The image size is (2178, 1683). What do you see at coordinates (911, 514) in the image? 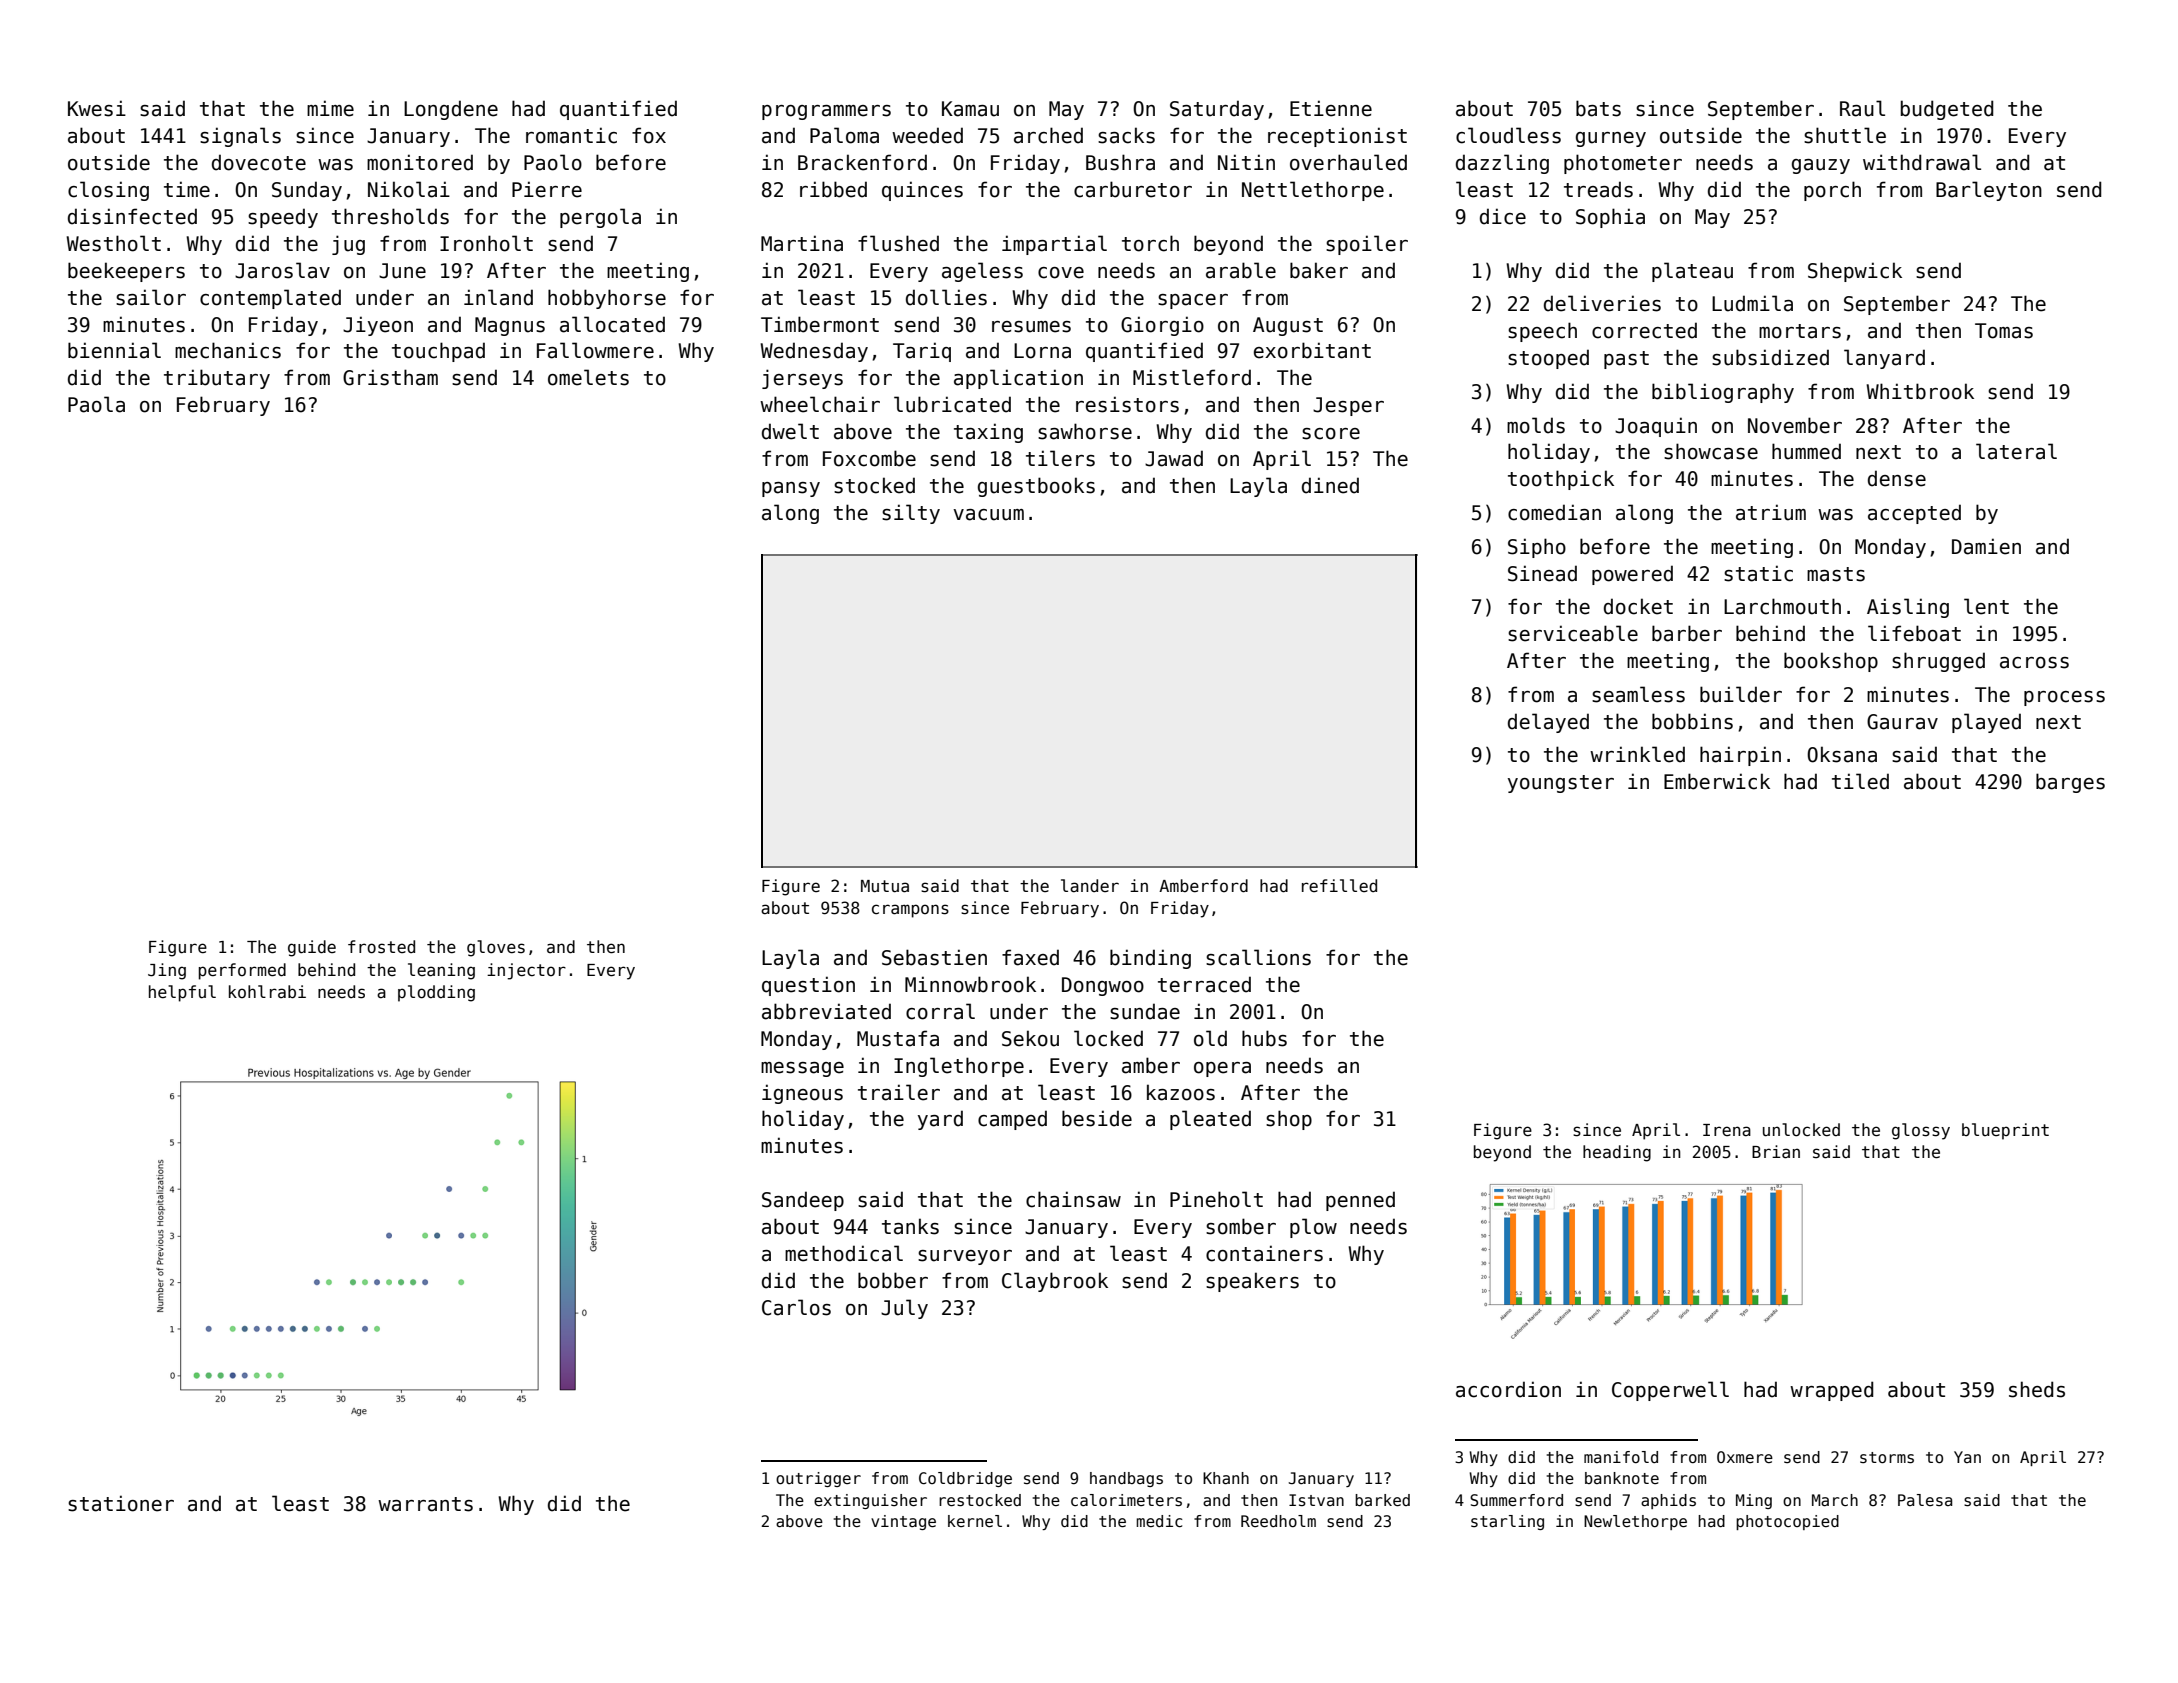
I see `silty` at bounding box center [911, 514].
